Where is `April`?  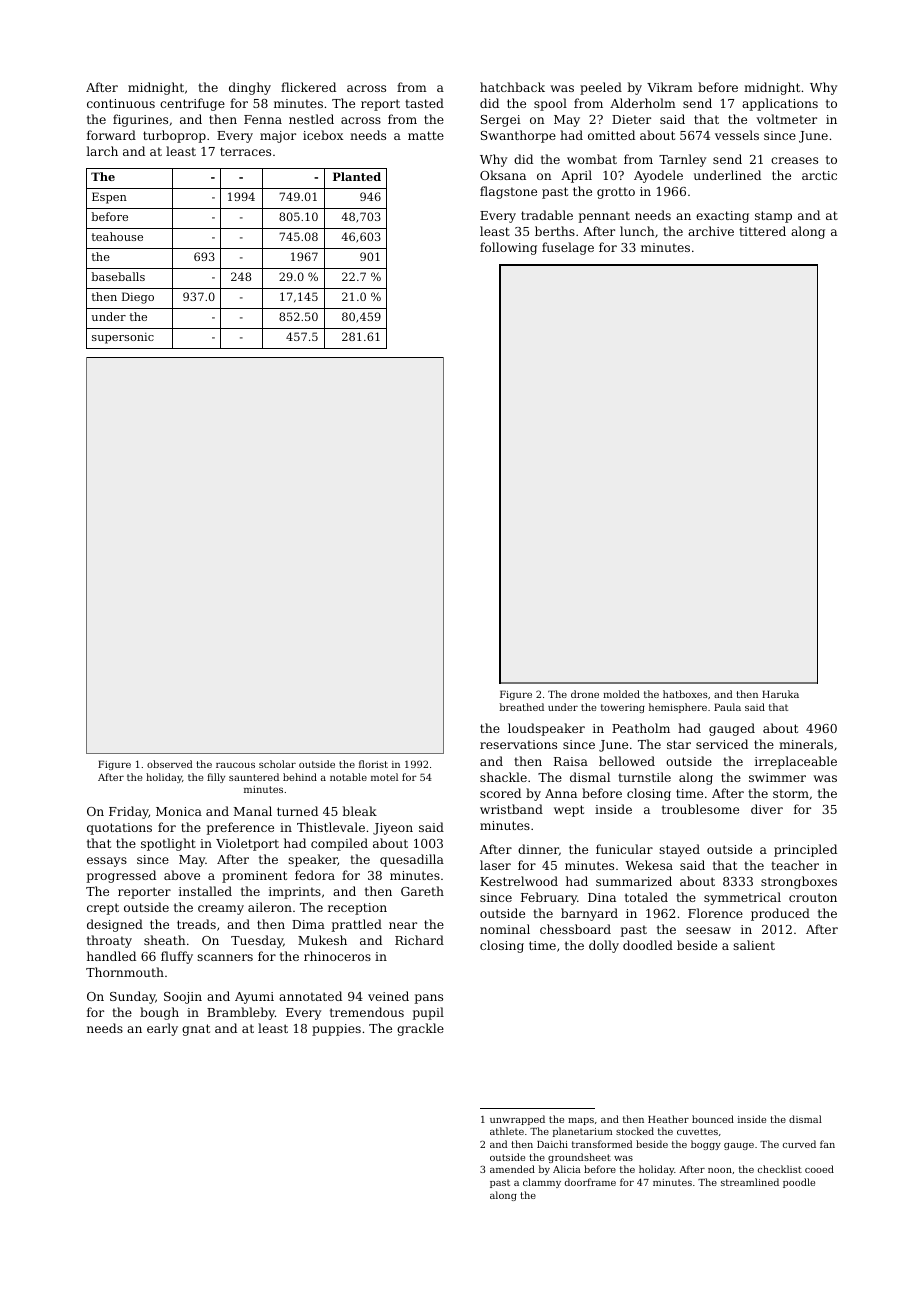 April is located at coordinates (576, 176).
